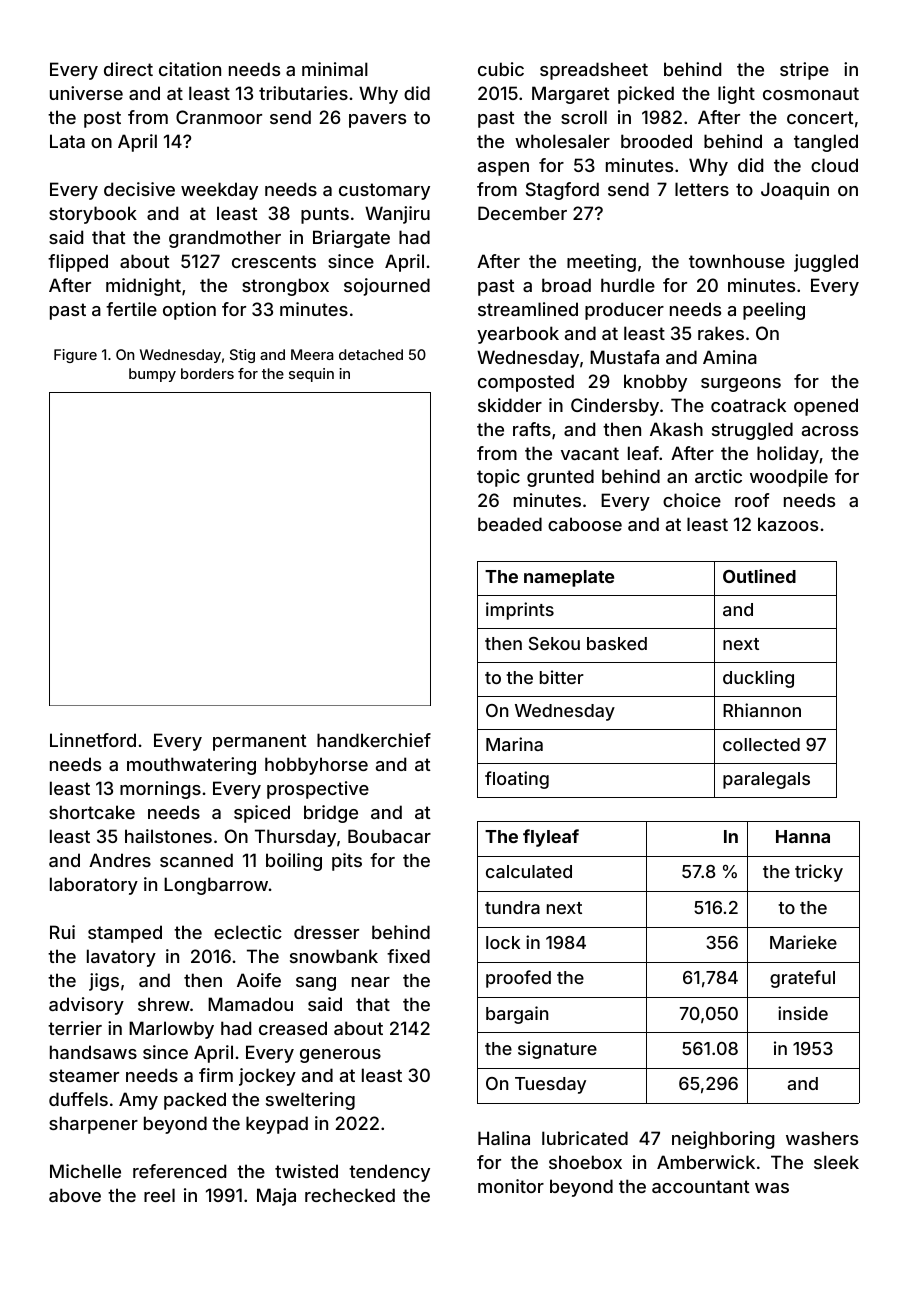 The image size is (908, 1316). Describe the element at coordinates (520, 611) in the image. I see `imprints` at that location.
